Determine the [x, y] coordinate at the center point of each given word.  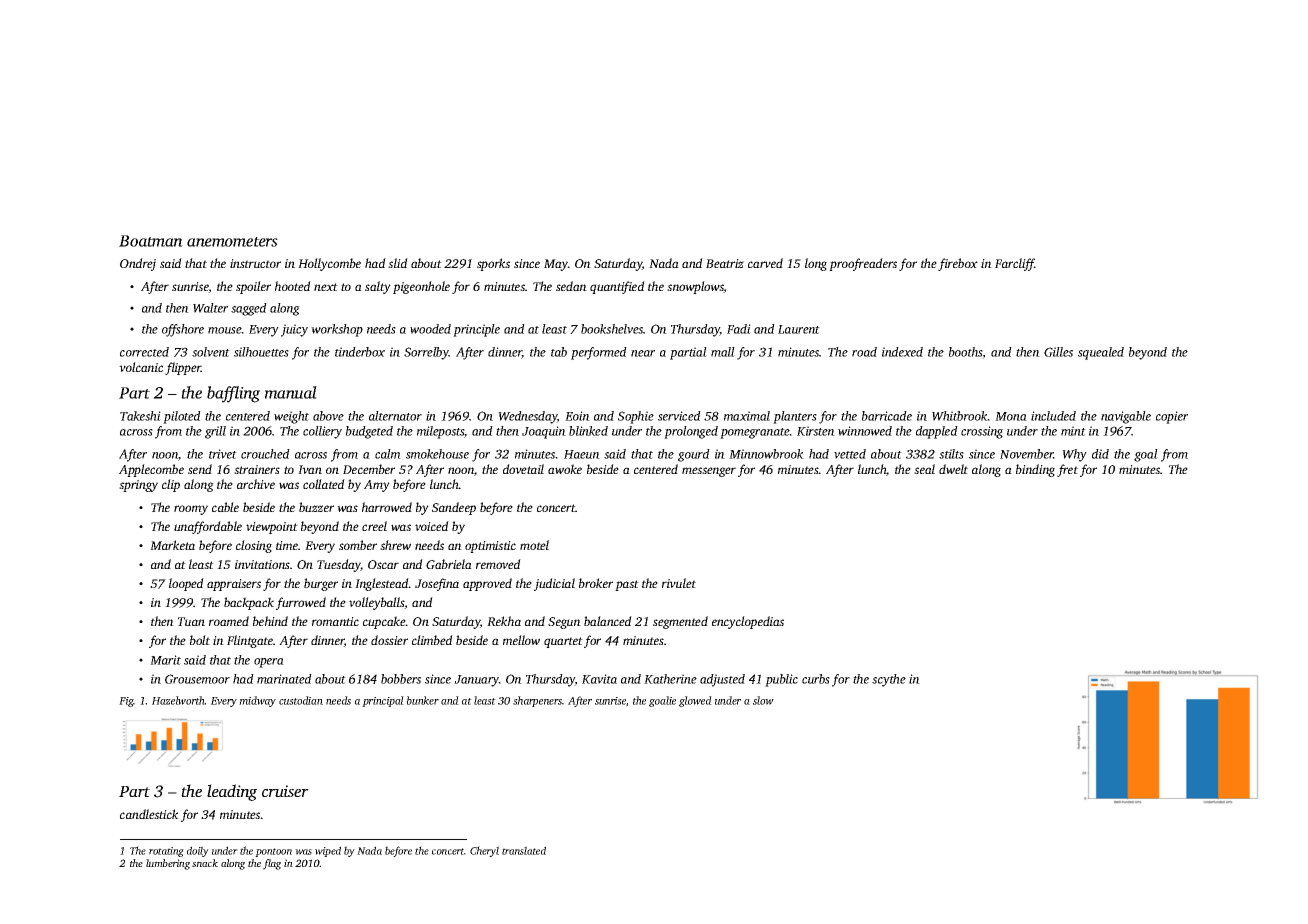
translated [524, 850]
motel [534, 545]
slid [398, 263]
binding [1035, 470]
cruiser [285, 791]
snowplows [695, 287]
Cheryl [484, 851]
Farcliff [1015, 264]
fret [1067, 470]
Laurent [799, 329]
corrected [144, 352]
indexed [902, 352]
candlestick [149, 814]
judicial [554, 584]
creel [374, 526]
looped [186, 584]
